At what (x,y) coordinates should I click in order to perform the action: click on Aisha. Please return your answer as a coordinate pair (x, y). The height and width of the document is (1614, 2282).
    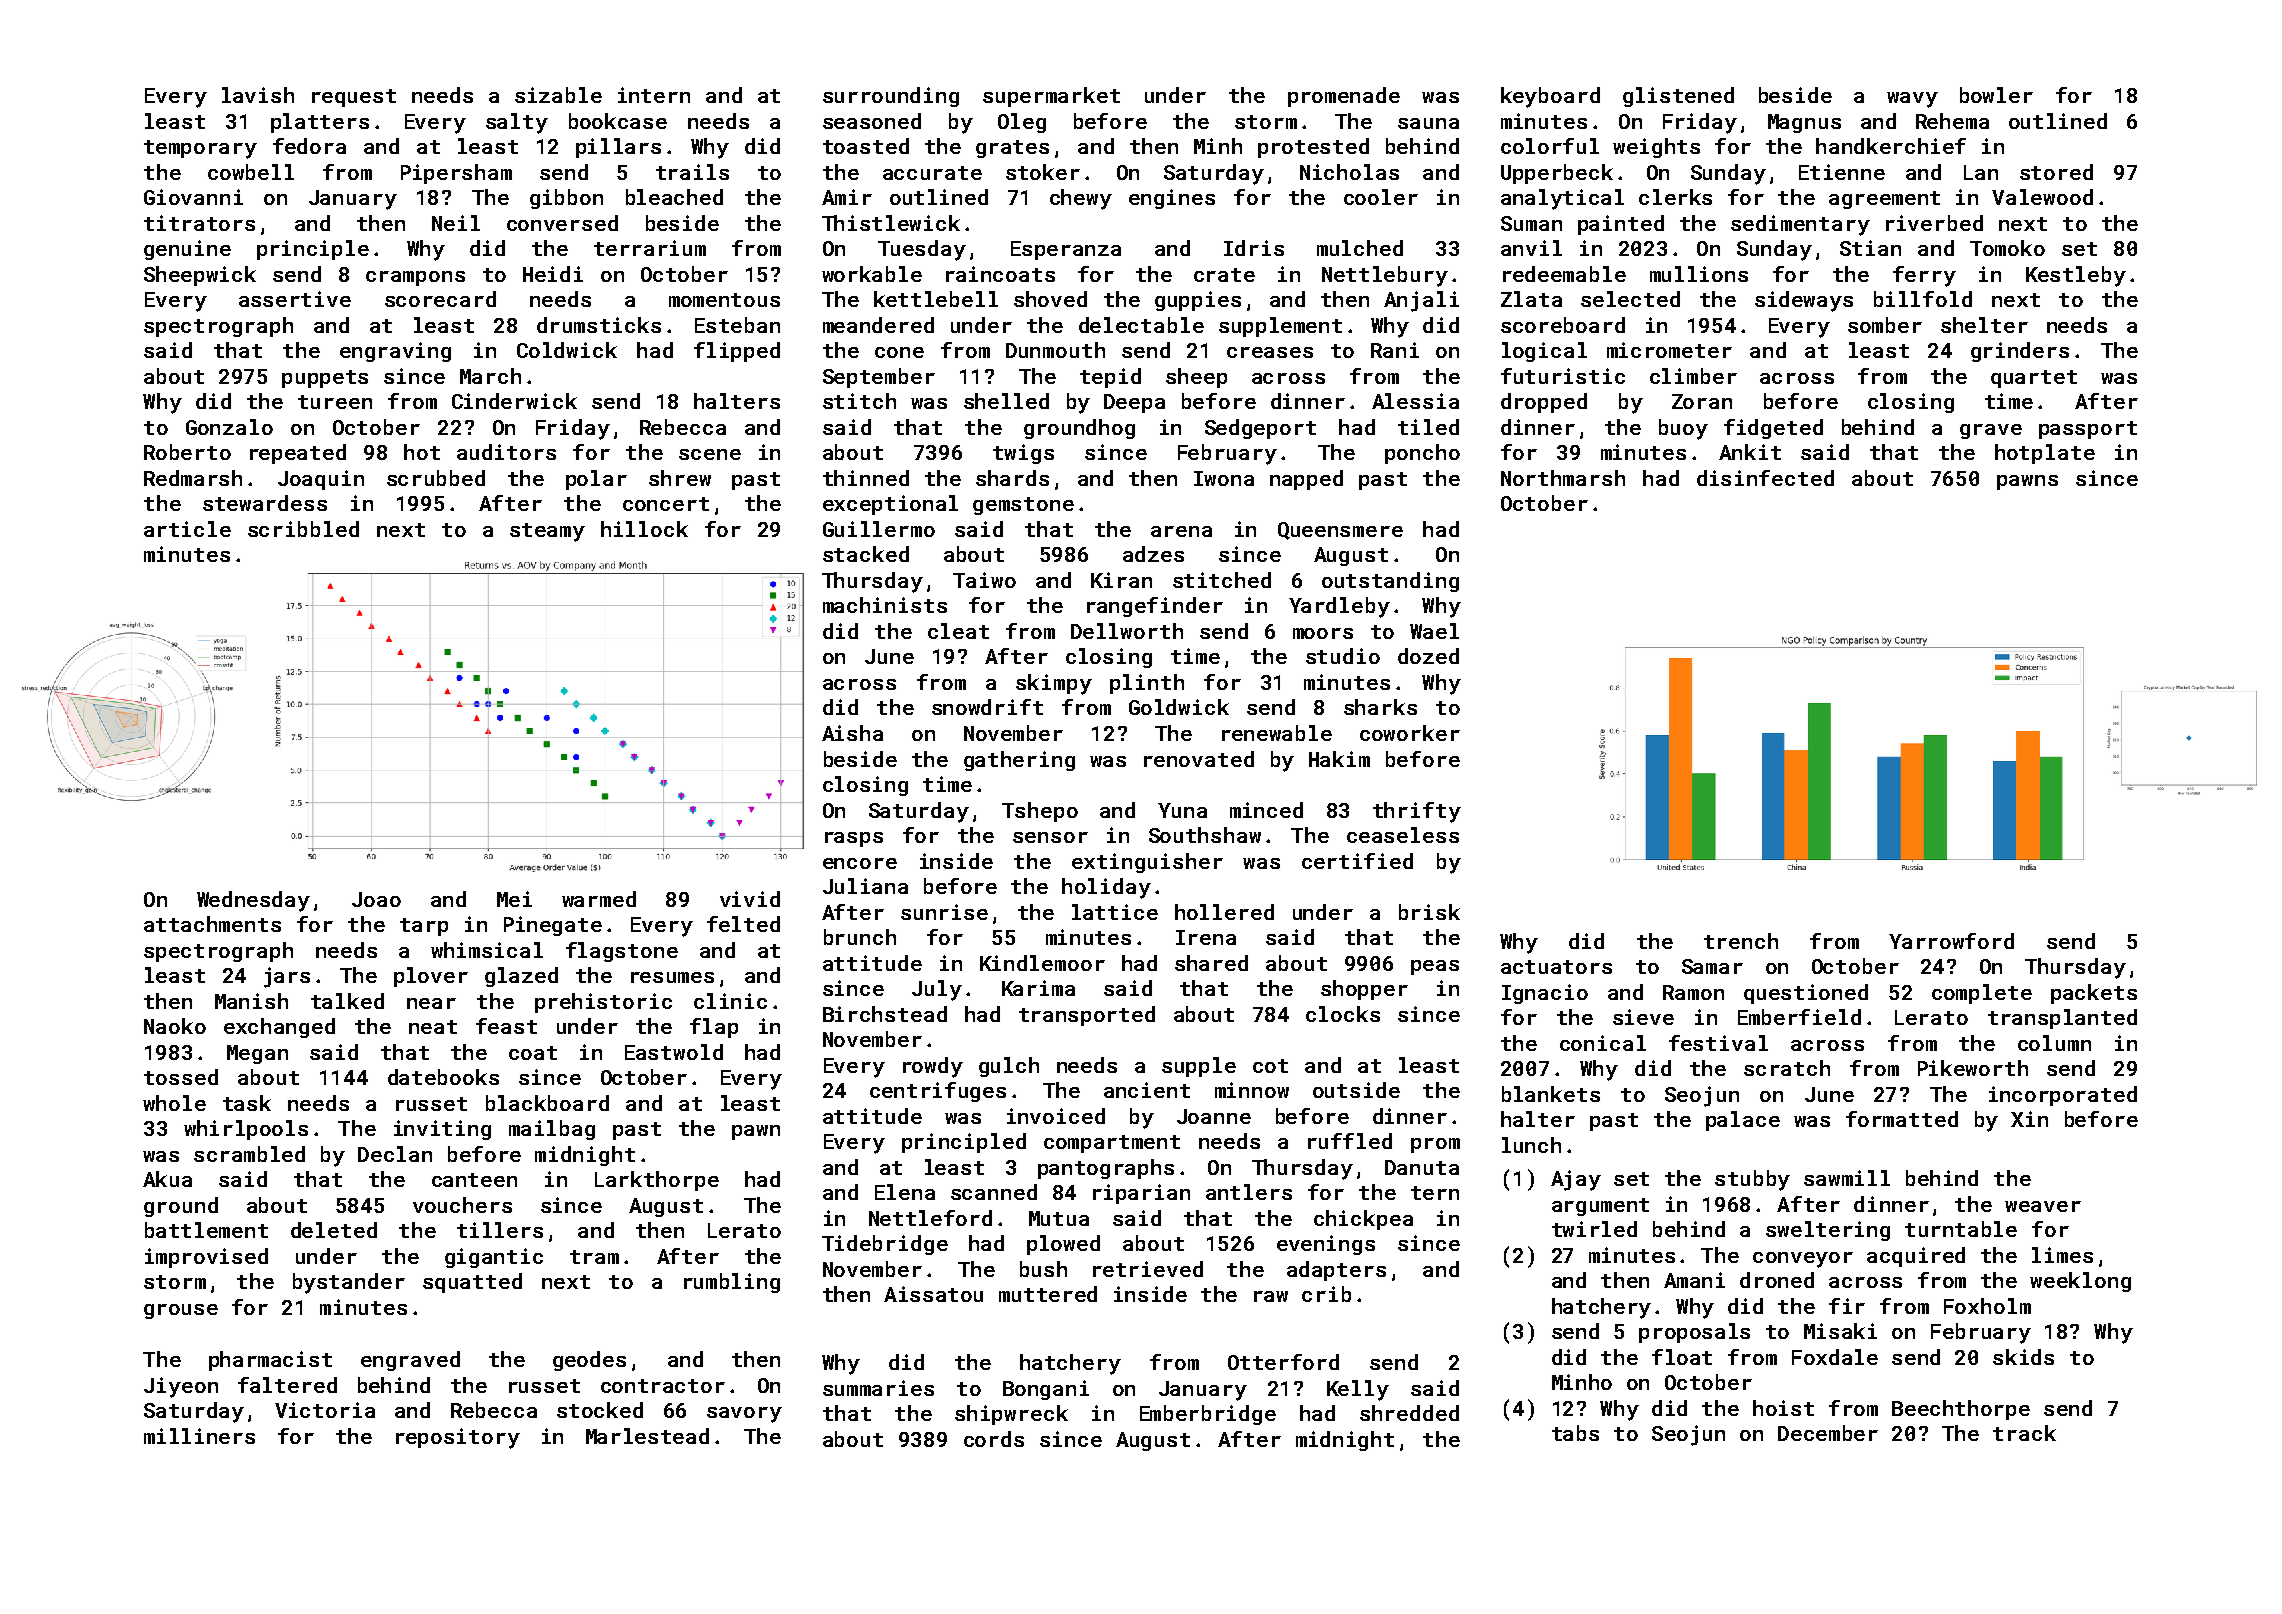
    Looking at the image, I should click on (852, 733).
